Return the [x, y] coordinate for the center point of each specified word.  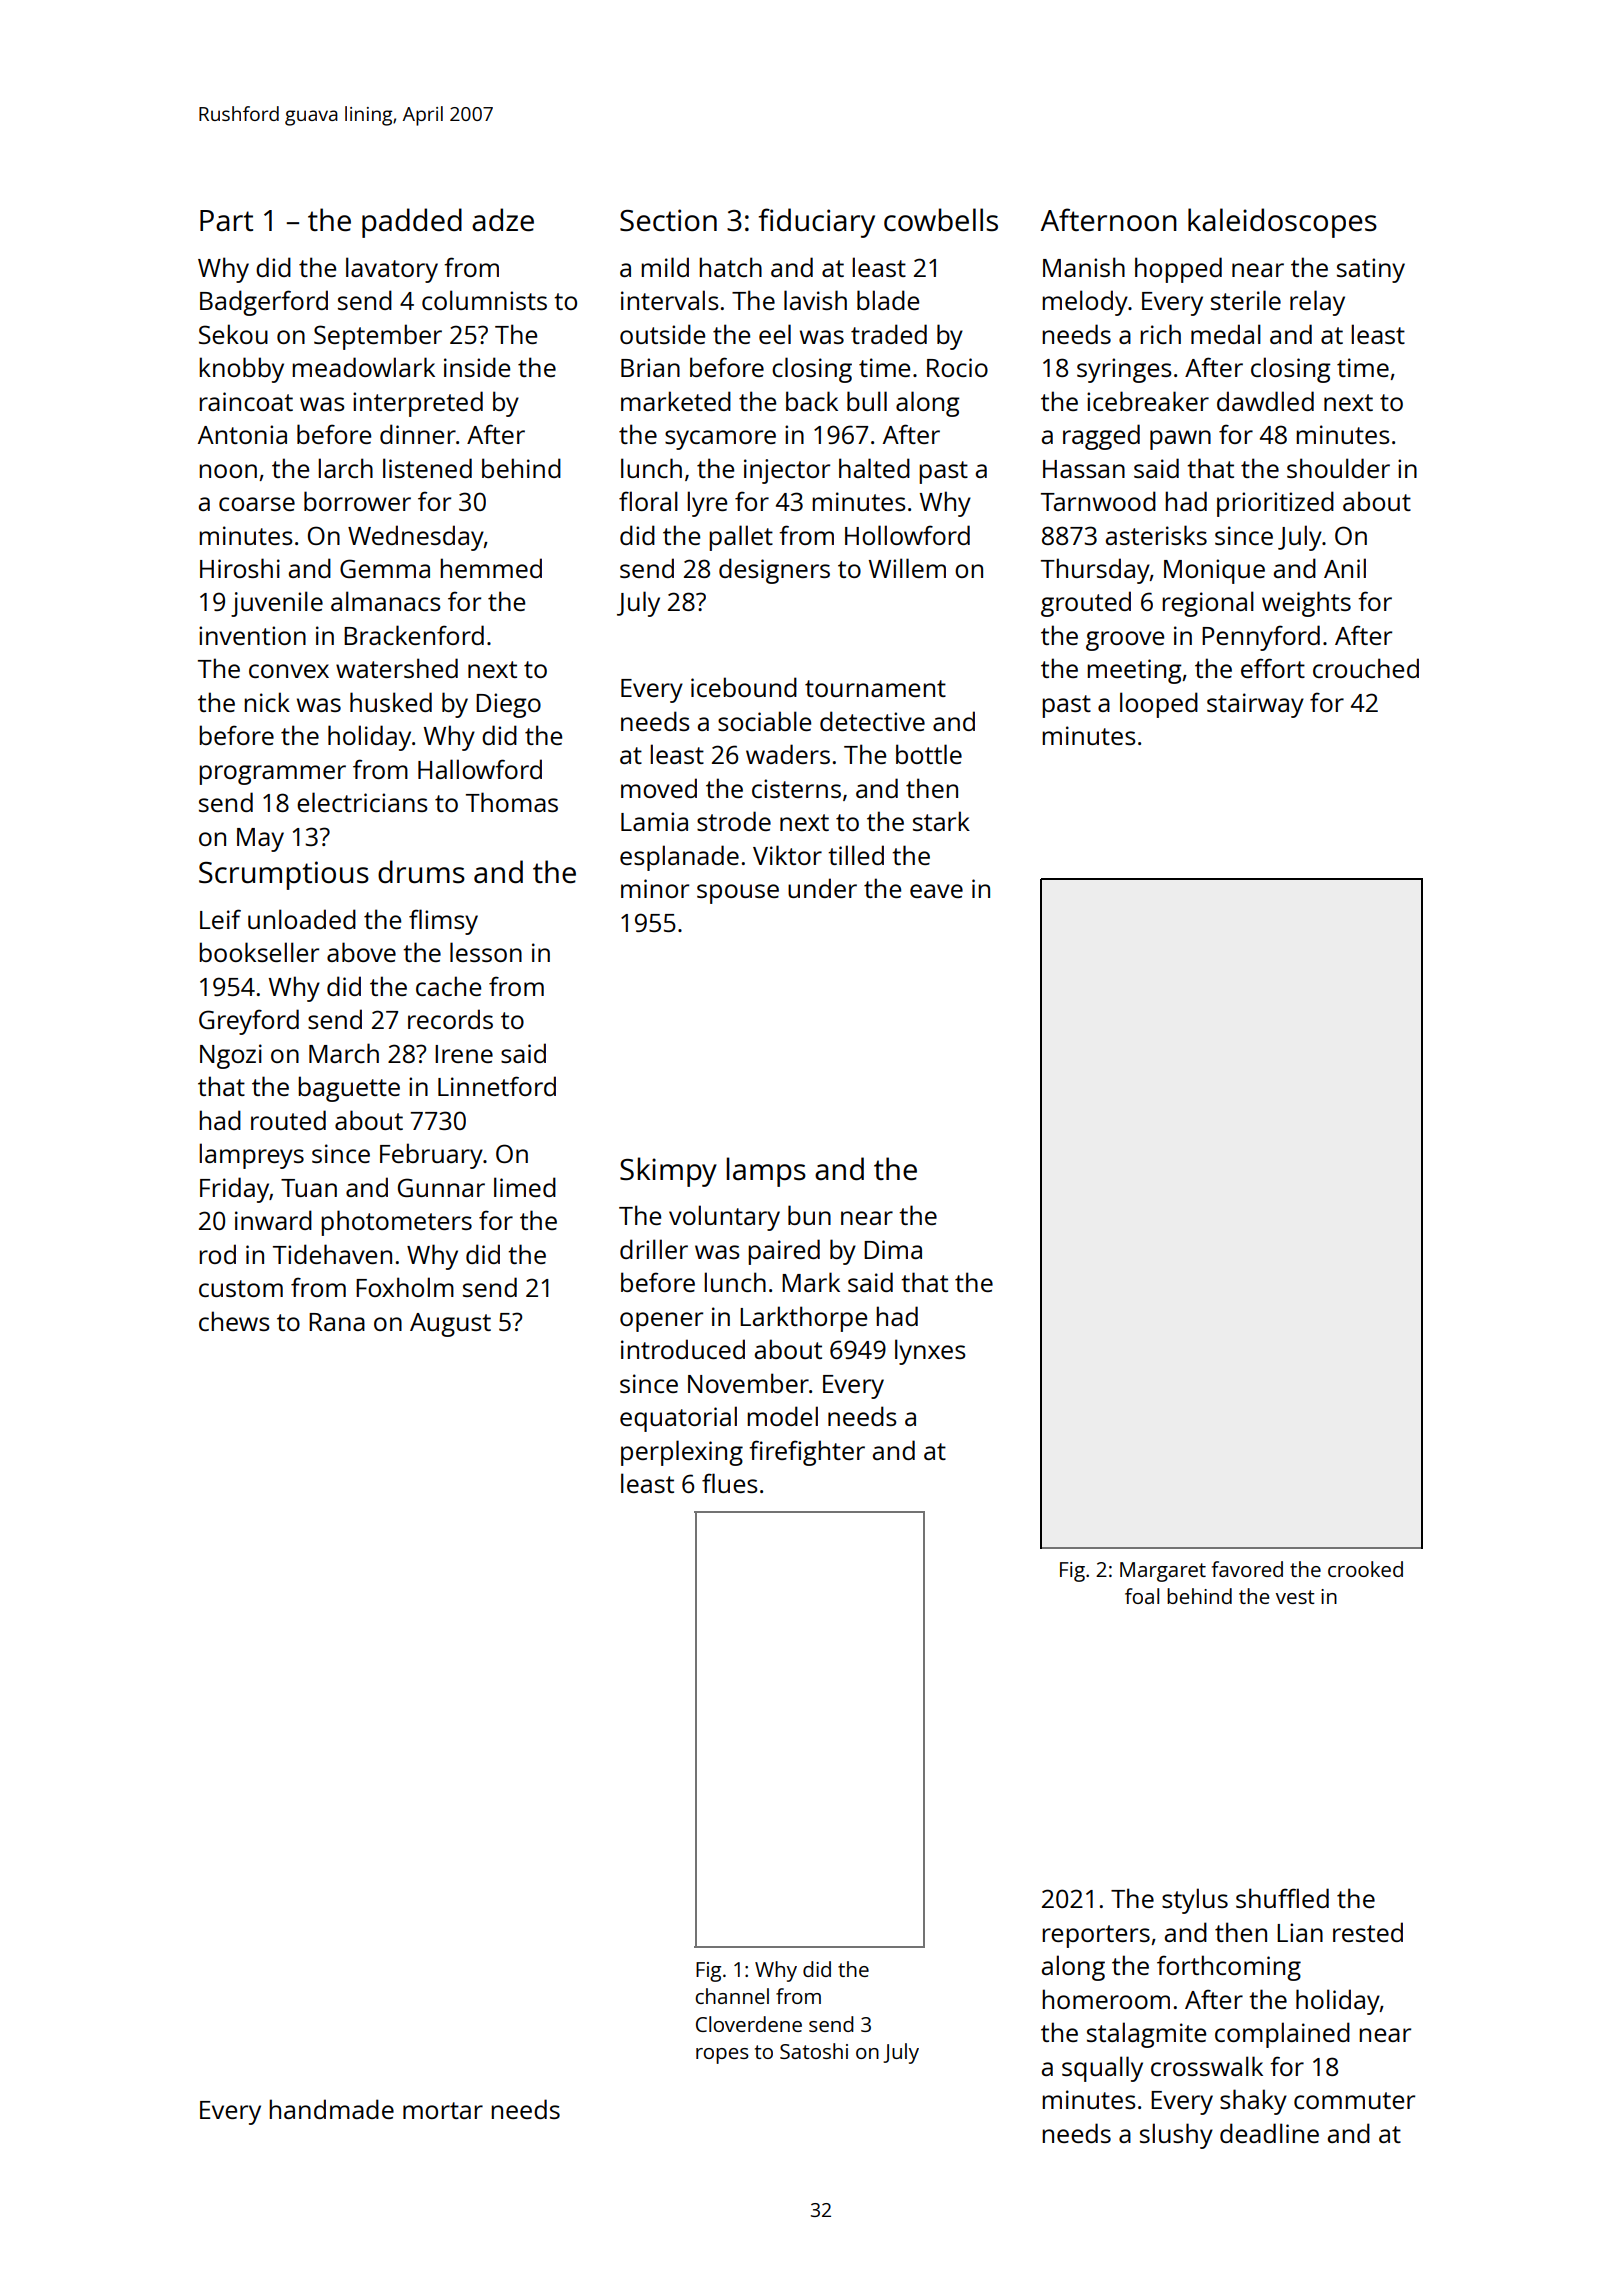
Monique [1214, 571]
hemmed [491, 568]
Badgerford [264, 303]
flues [730, 1483]
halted [874, 468]
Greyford [249, 1022]
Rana [337, 1322]
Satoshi [814, 2051]
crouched [1366, 668]
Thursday [1095, 571]
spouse [738, 894]
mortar [443, 2110]
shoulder [1338, 468]
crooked [1365, 1569]
